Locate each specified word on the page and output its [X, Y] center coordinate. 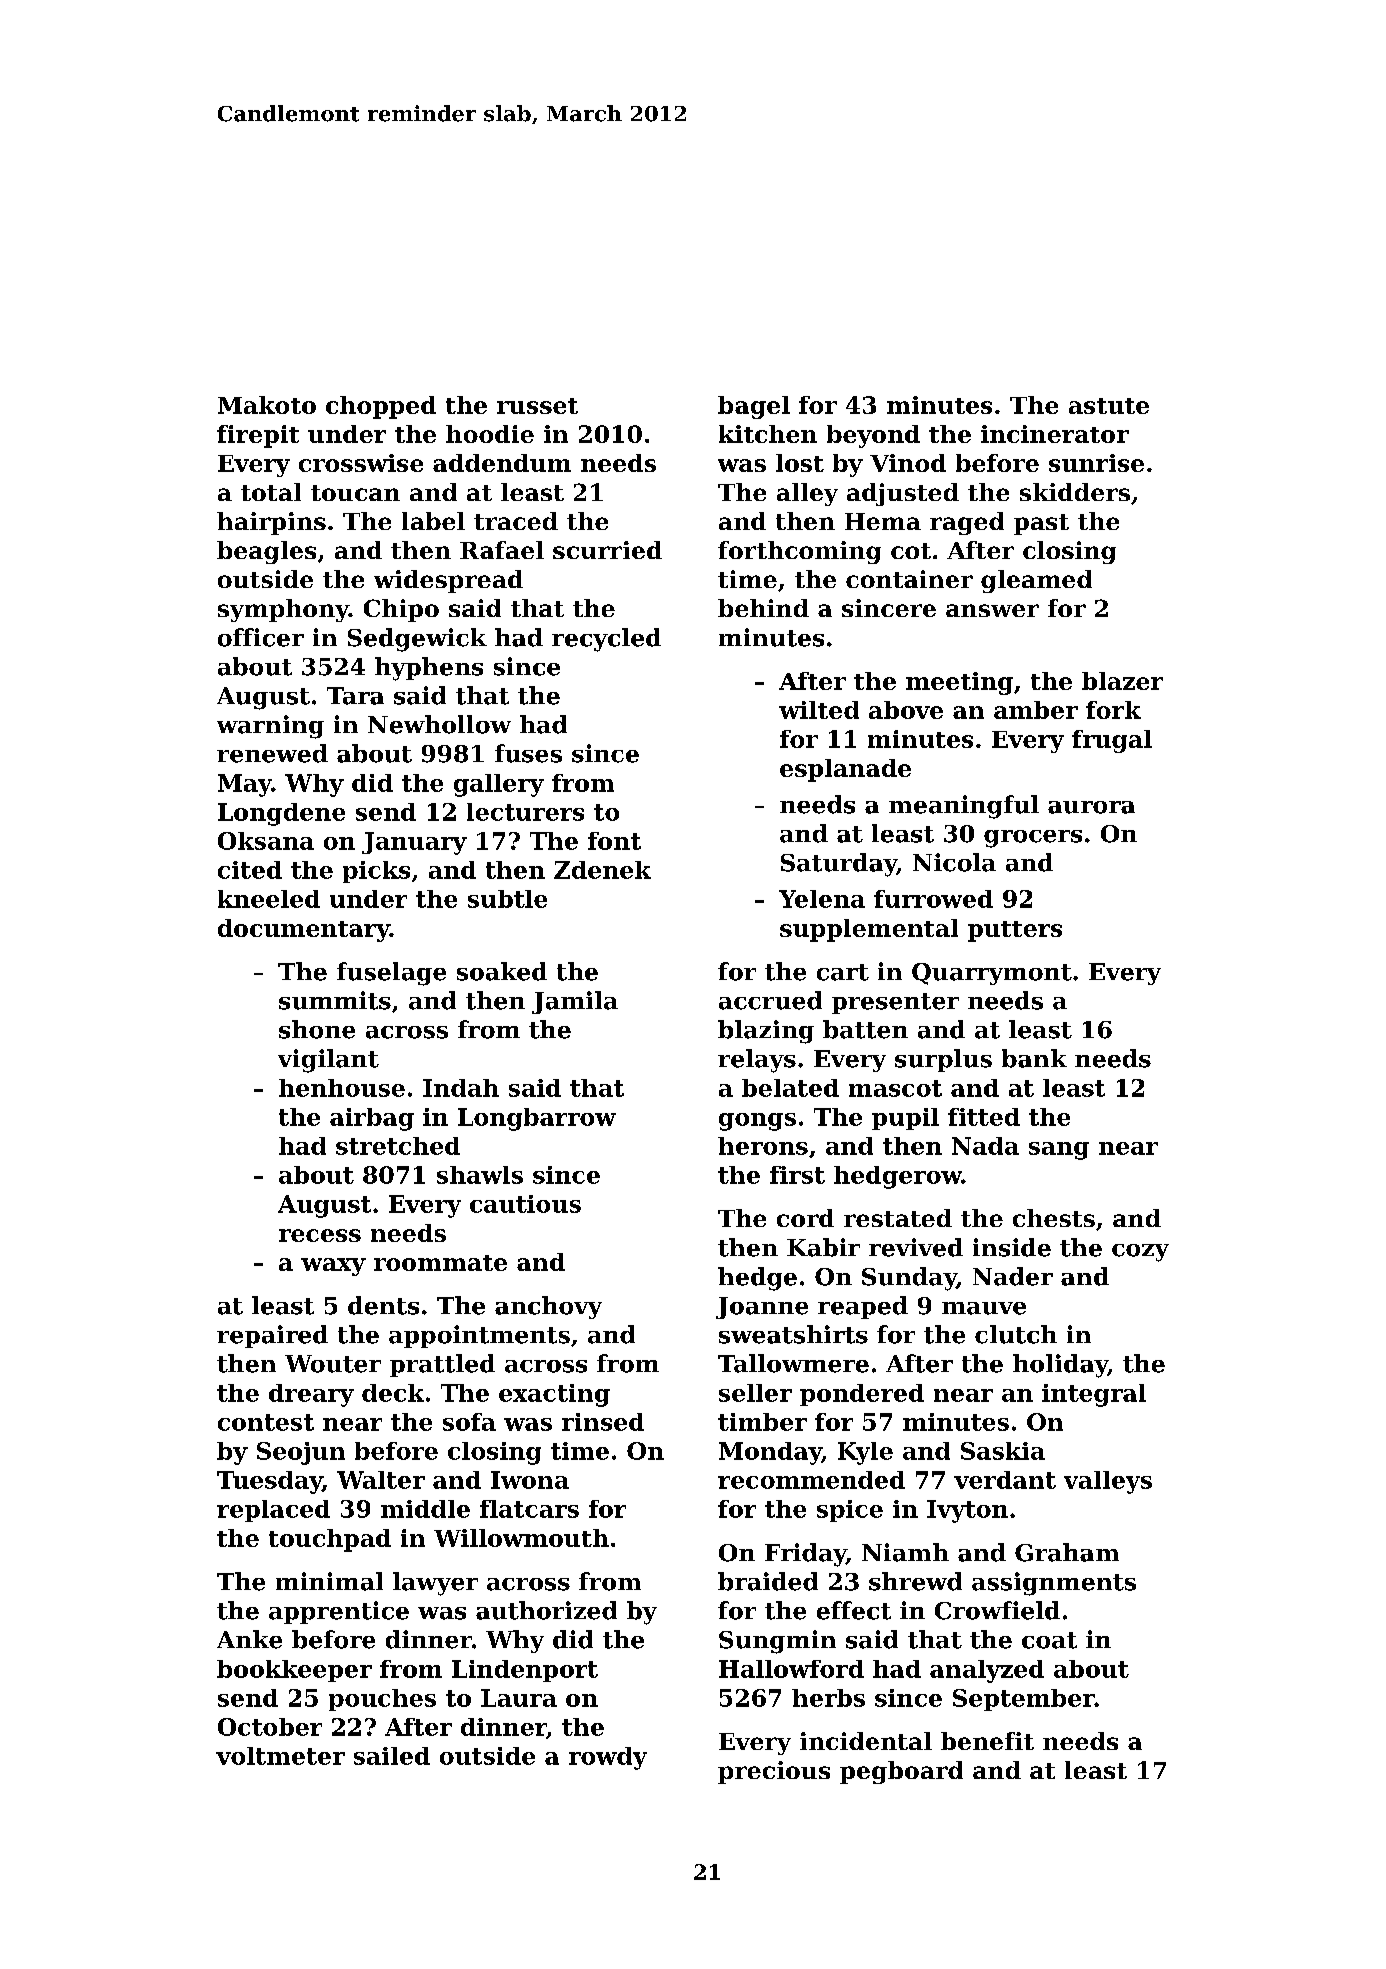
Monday [770, 1453]
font [614, 841]
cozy [1140, 1253]
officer [261, 637]
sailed [392, 1756]
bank [1034, 1058]
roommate [440, 1263]
